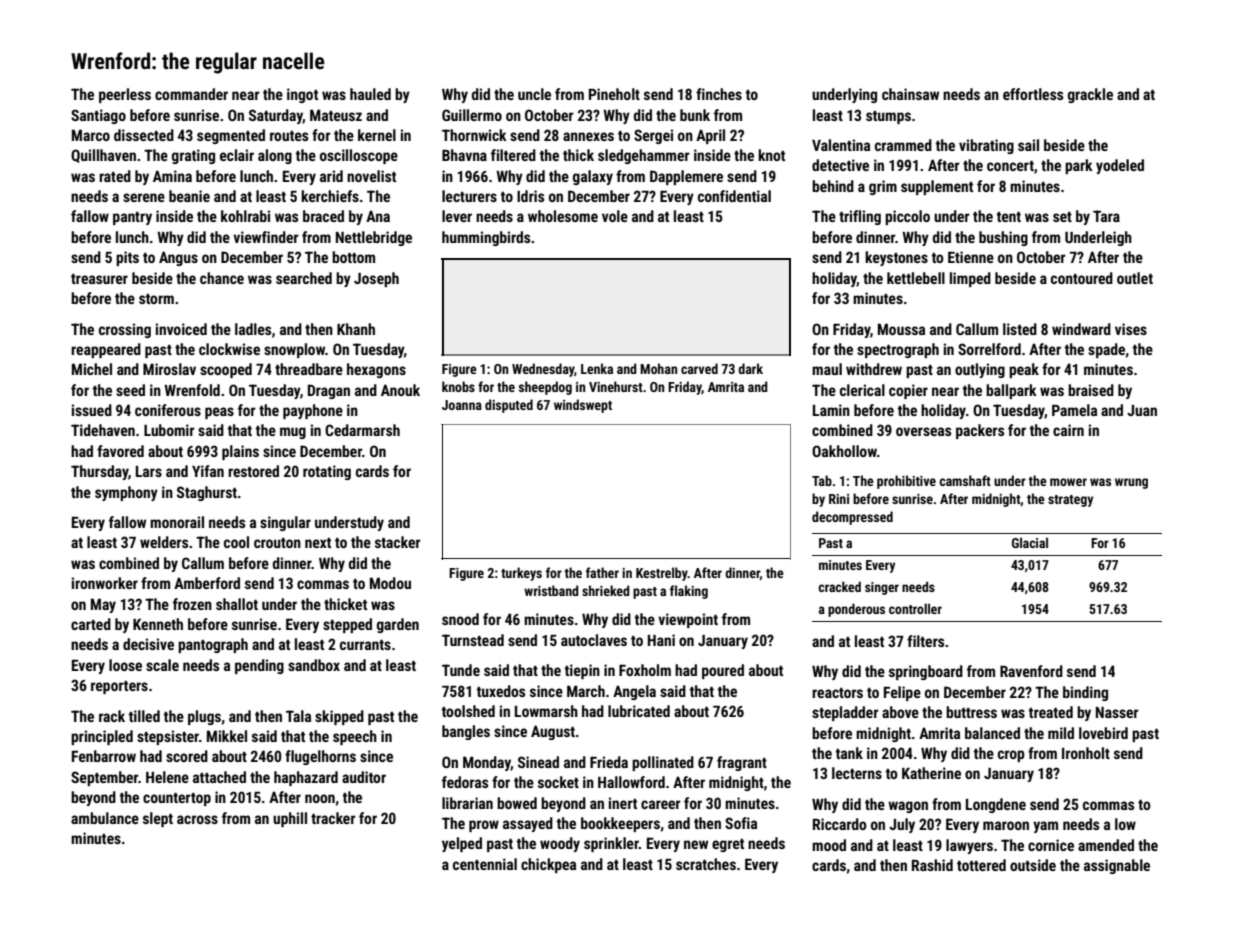  Describe the element at coordinates (839, 499) in the document. I see `Rini` at that location.
